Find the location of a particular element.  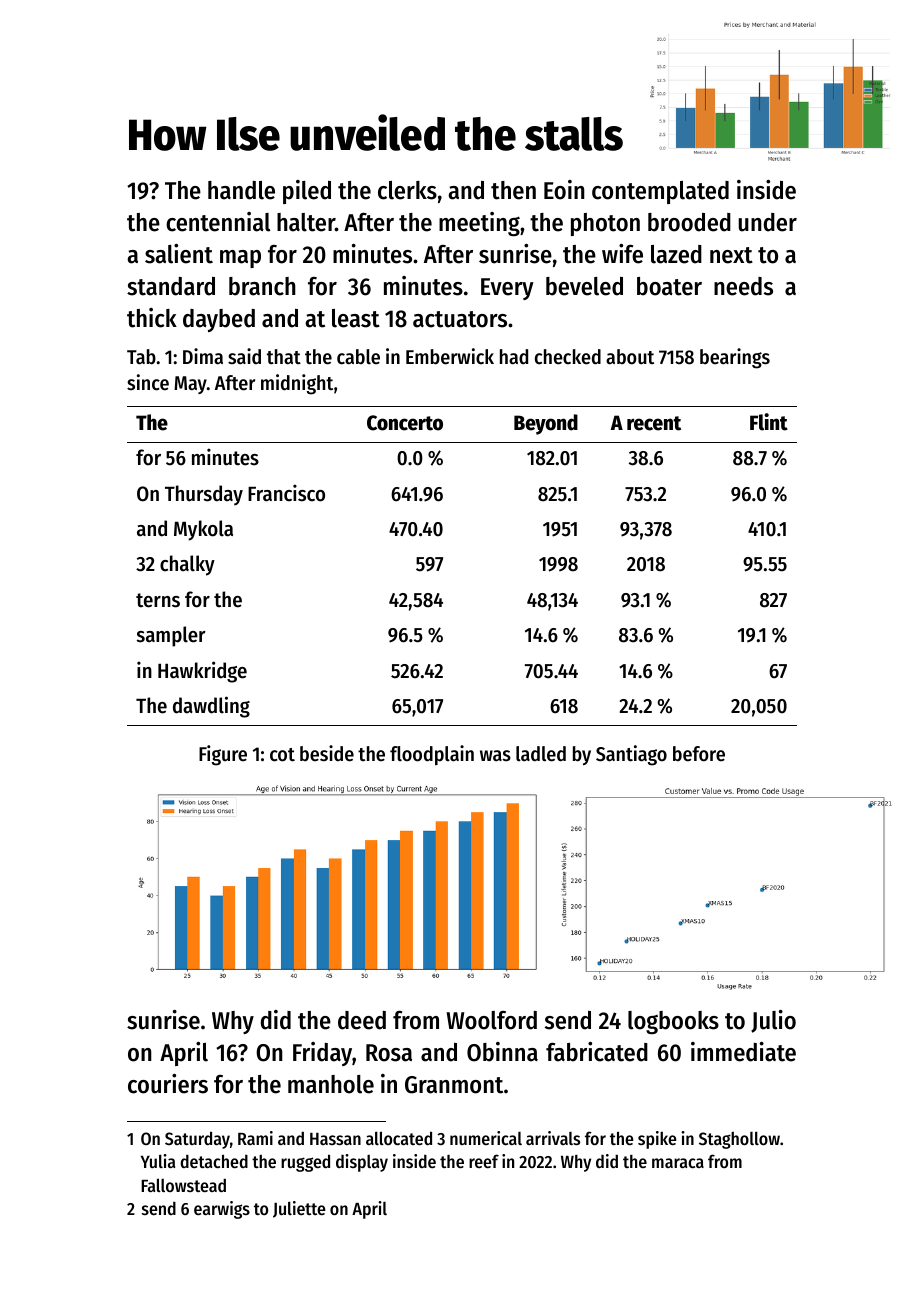

handle is located at coordinates (241, 190).
